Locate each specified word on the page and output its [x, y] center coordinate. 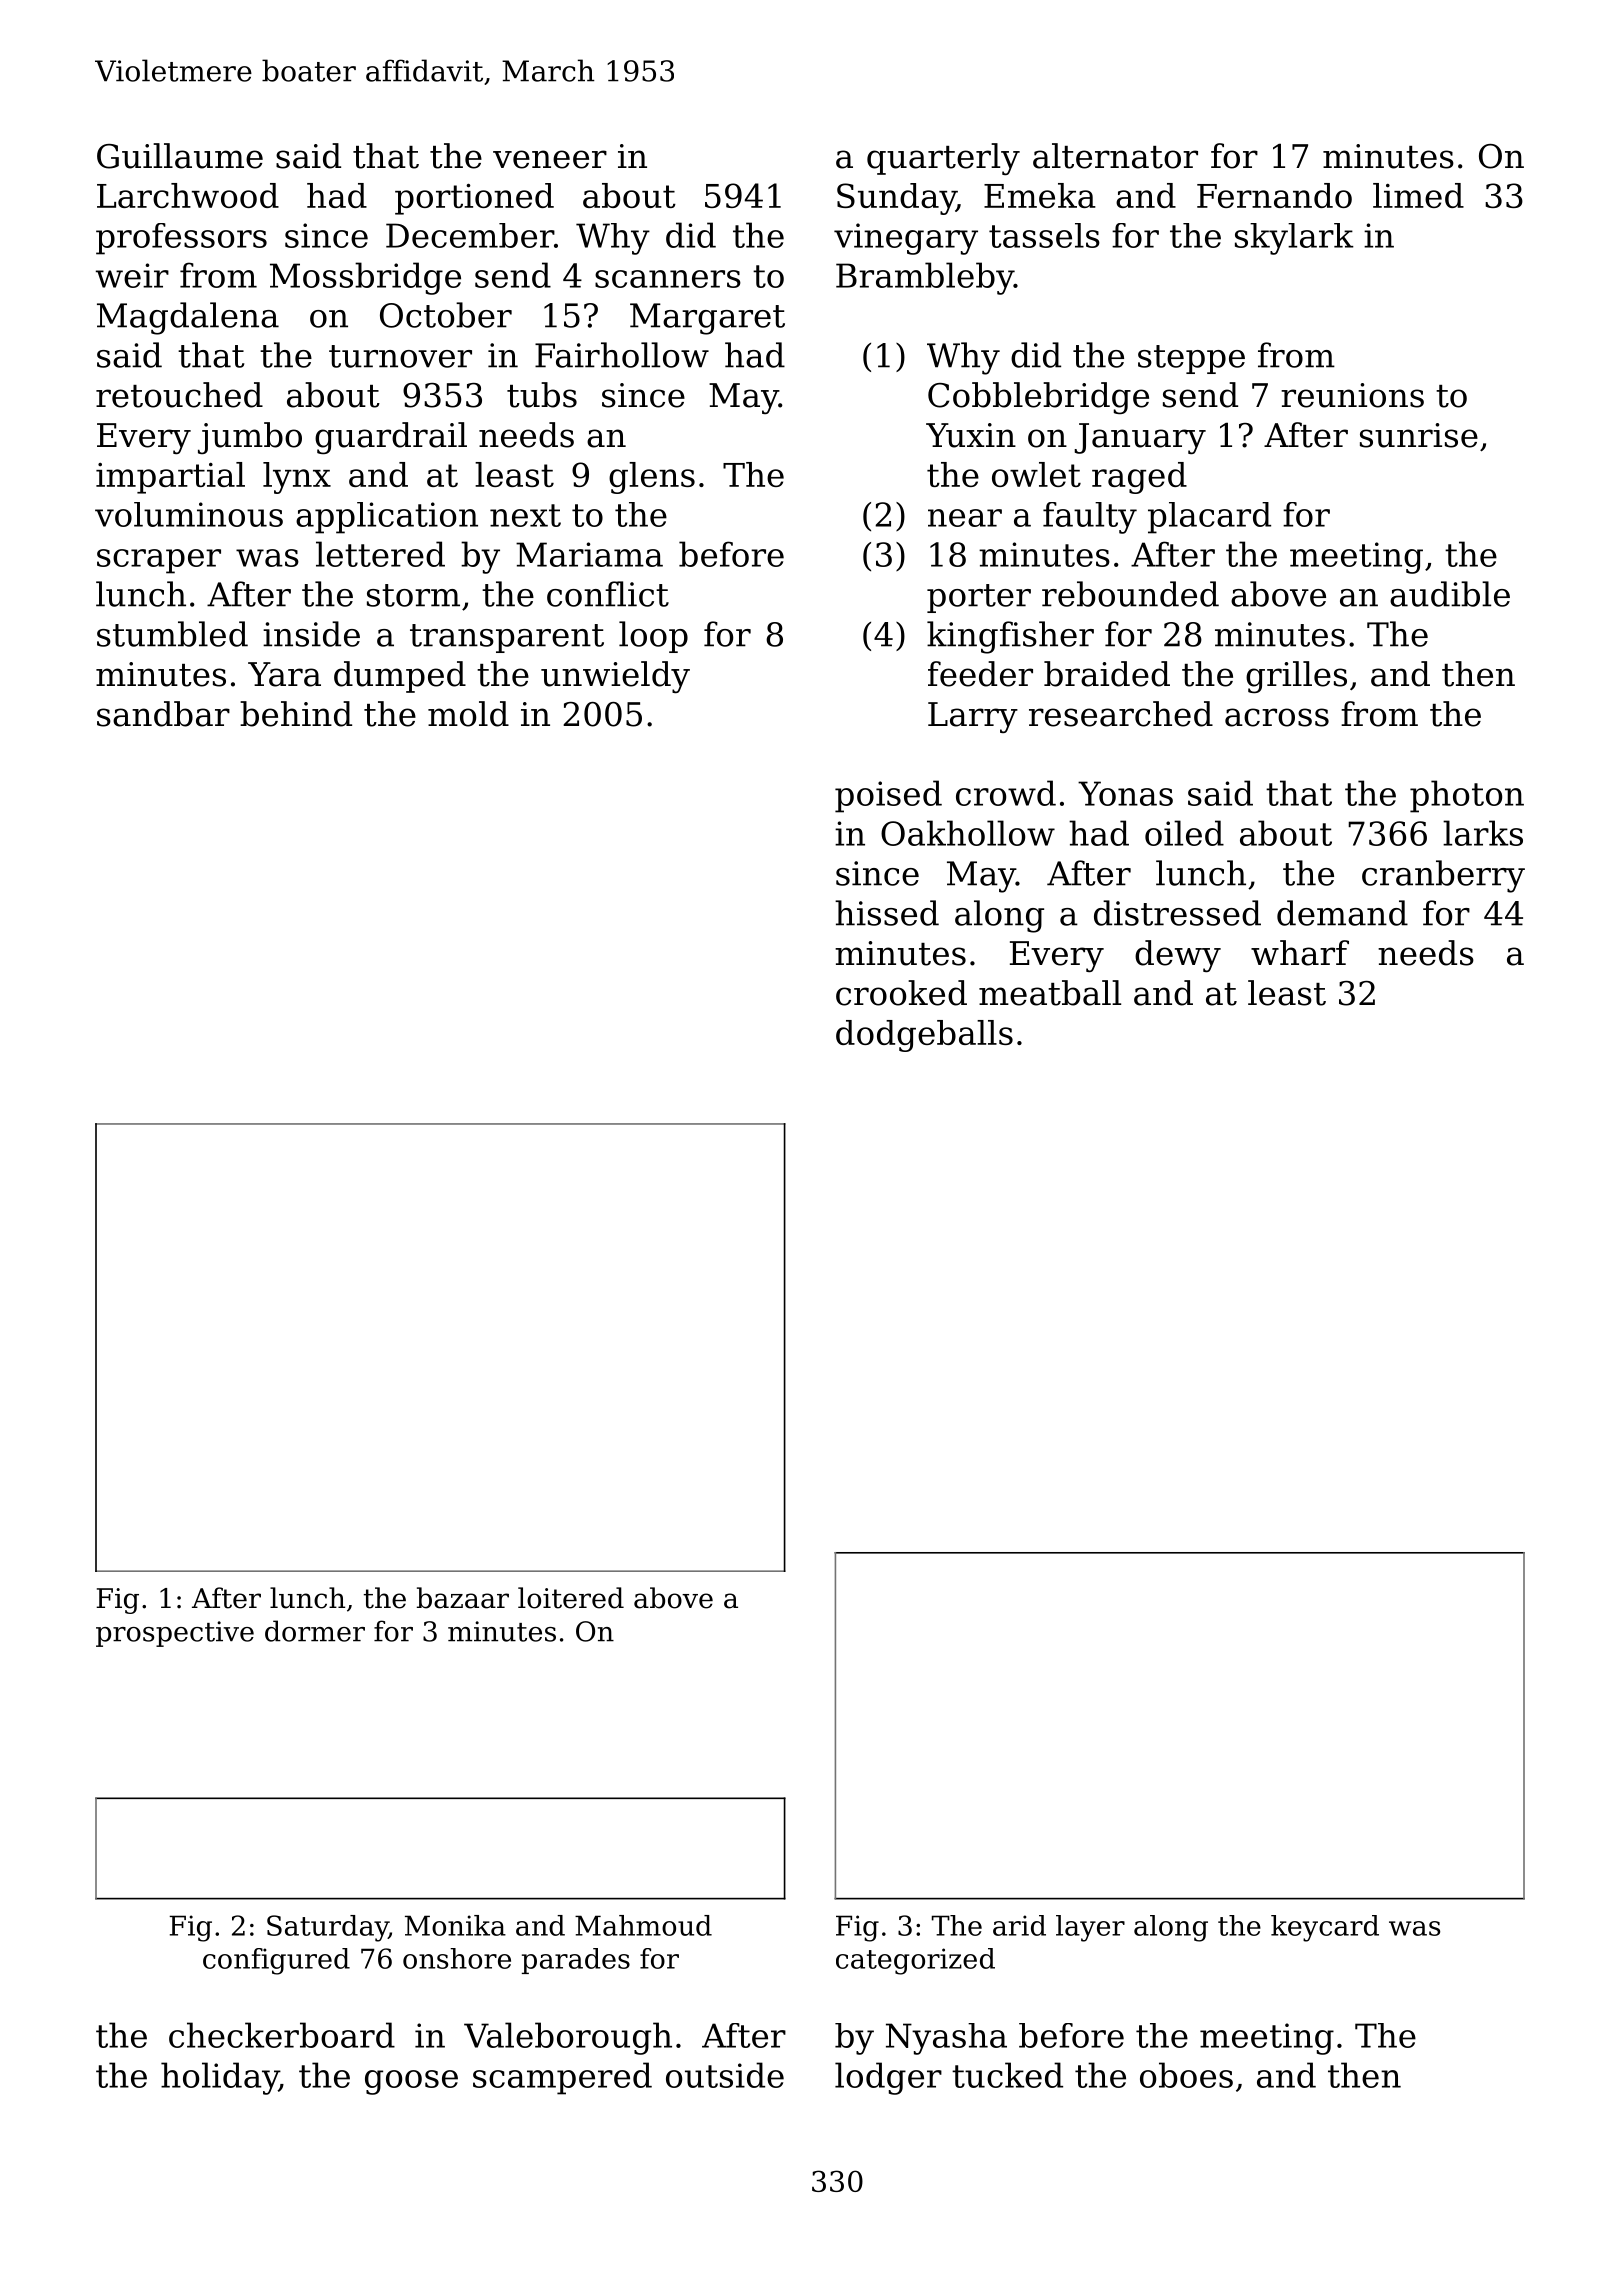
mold [468, 714]
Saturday [327, 1928]
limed [1418, 195]
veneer [550, 159]
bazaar [463, 1598]
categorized [915, 1961]
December [470, 235]
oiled [1184, 833]
